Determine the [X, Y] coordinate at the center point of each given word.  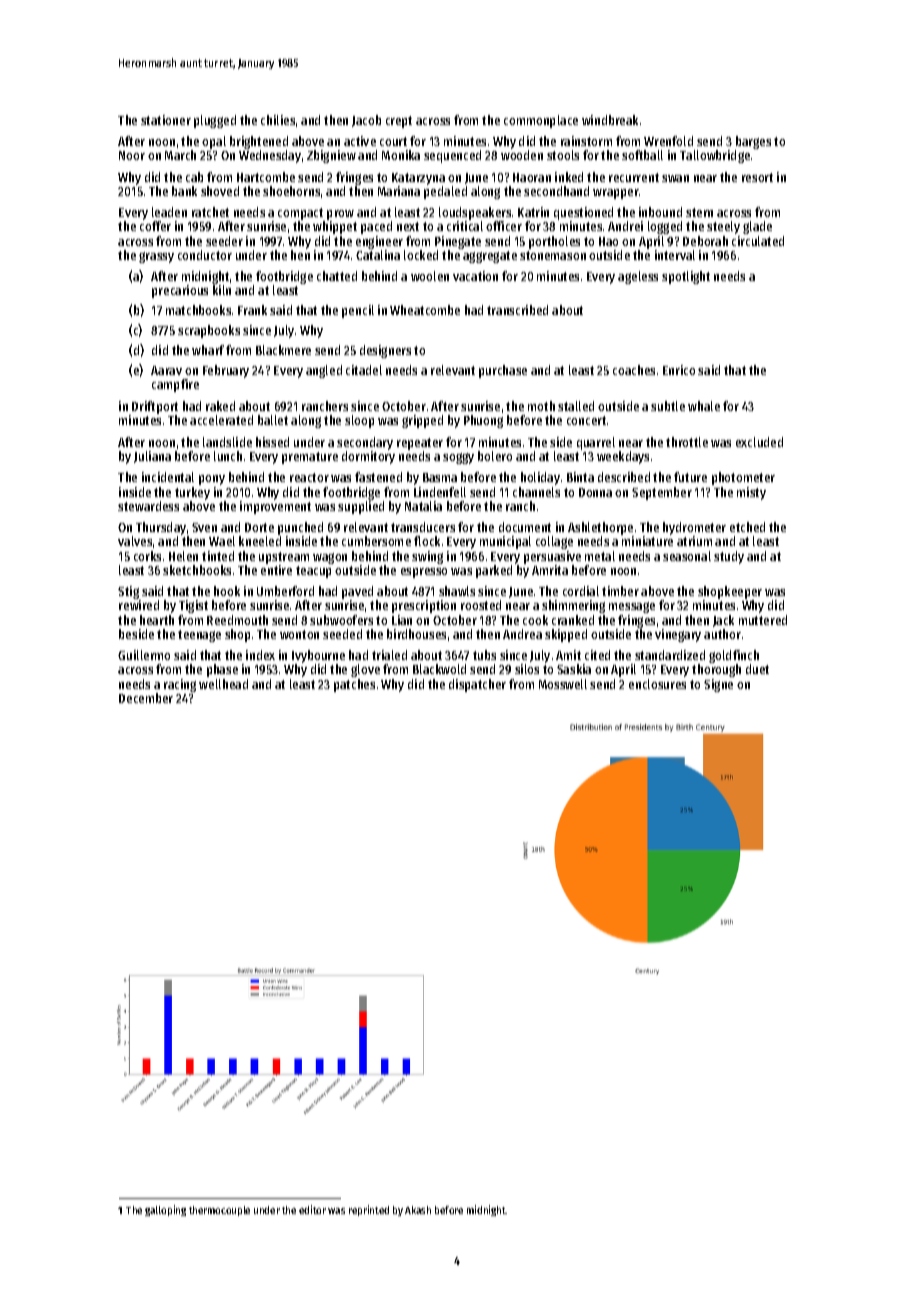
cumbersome [376, 541]
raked [220, 406]
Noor [132, 155]
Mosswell [563, 684]
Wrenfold [668, 141]
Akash [418, 1210]
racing [180, 685]
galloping [165, 1210]
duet [757, 669]
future [690, 477]
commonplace [541, 121]
